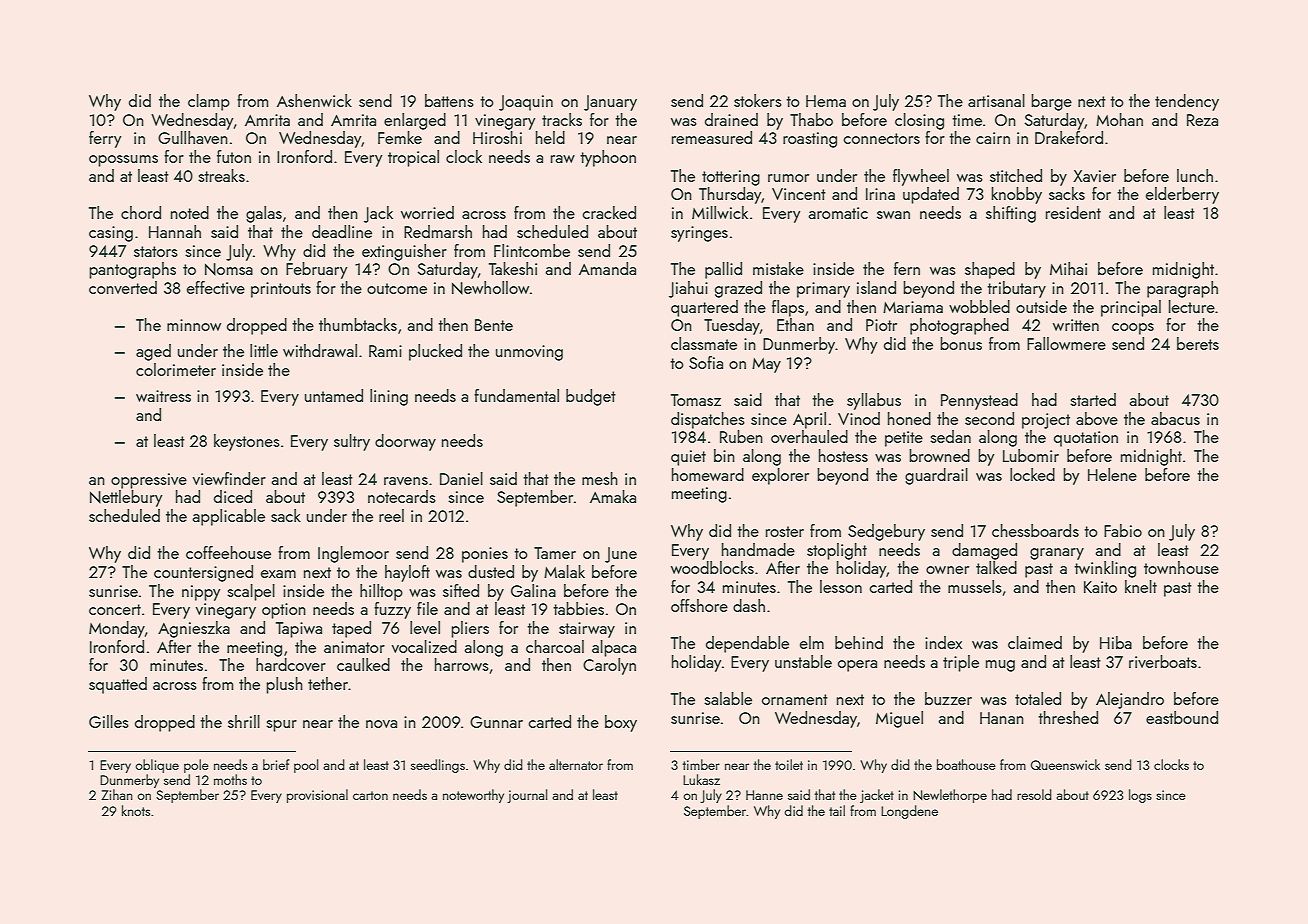 The image size is (1308, 924). I want to click on Mohan, so click(1119, 119).
